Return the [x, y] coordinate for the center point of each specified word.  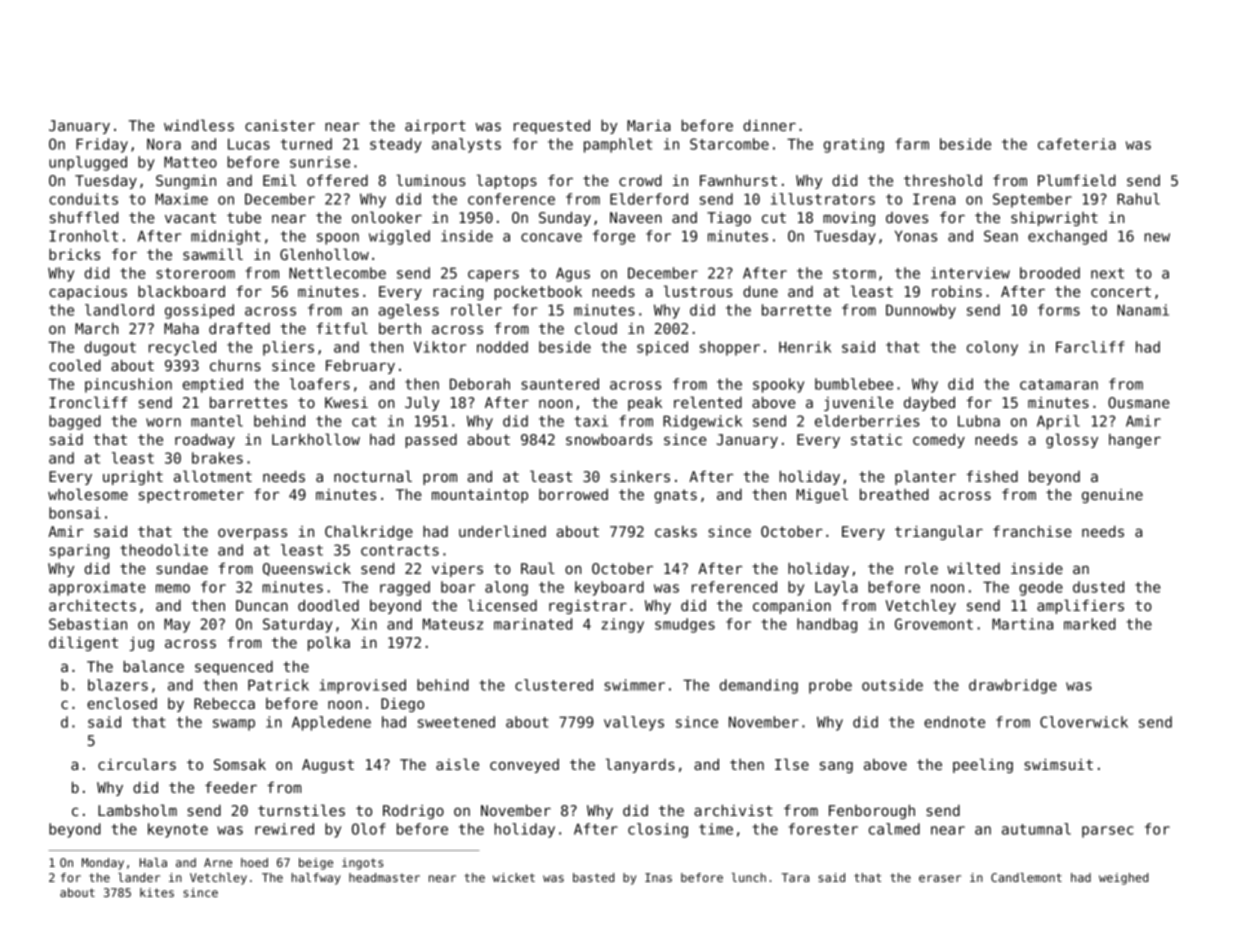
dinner [769, 125]
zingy [622, 625]
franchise [1032, 531]
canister [280, 125]
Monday [103, 864]
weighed [1123, 879]
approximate [97, 588]
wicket [514, 877]
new [1157, 237]
